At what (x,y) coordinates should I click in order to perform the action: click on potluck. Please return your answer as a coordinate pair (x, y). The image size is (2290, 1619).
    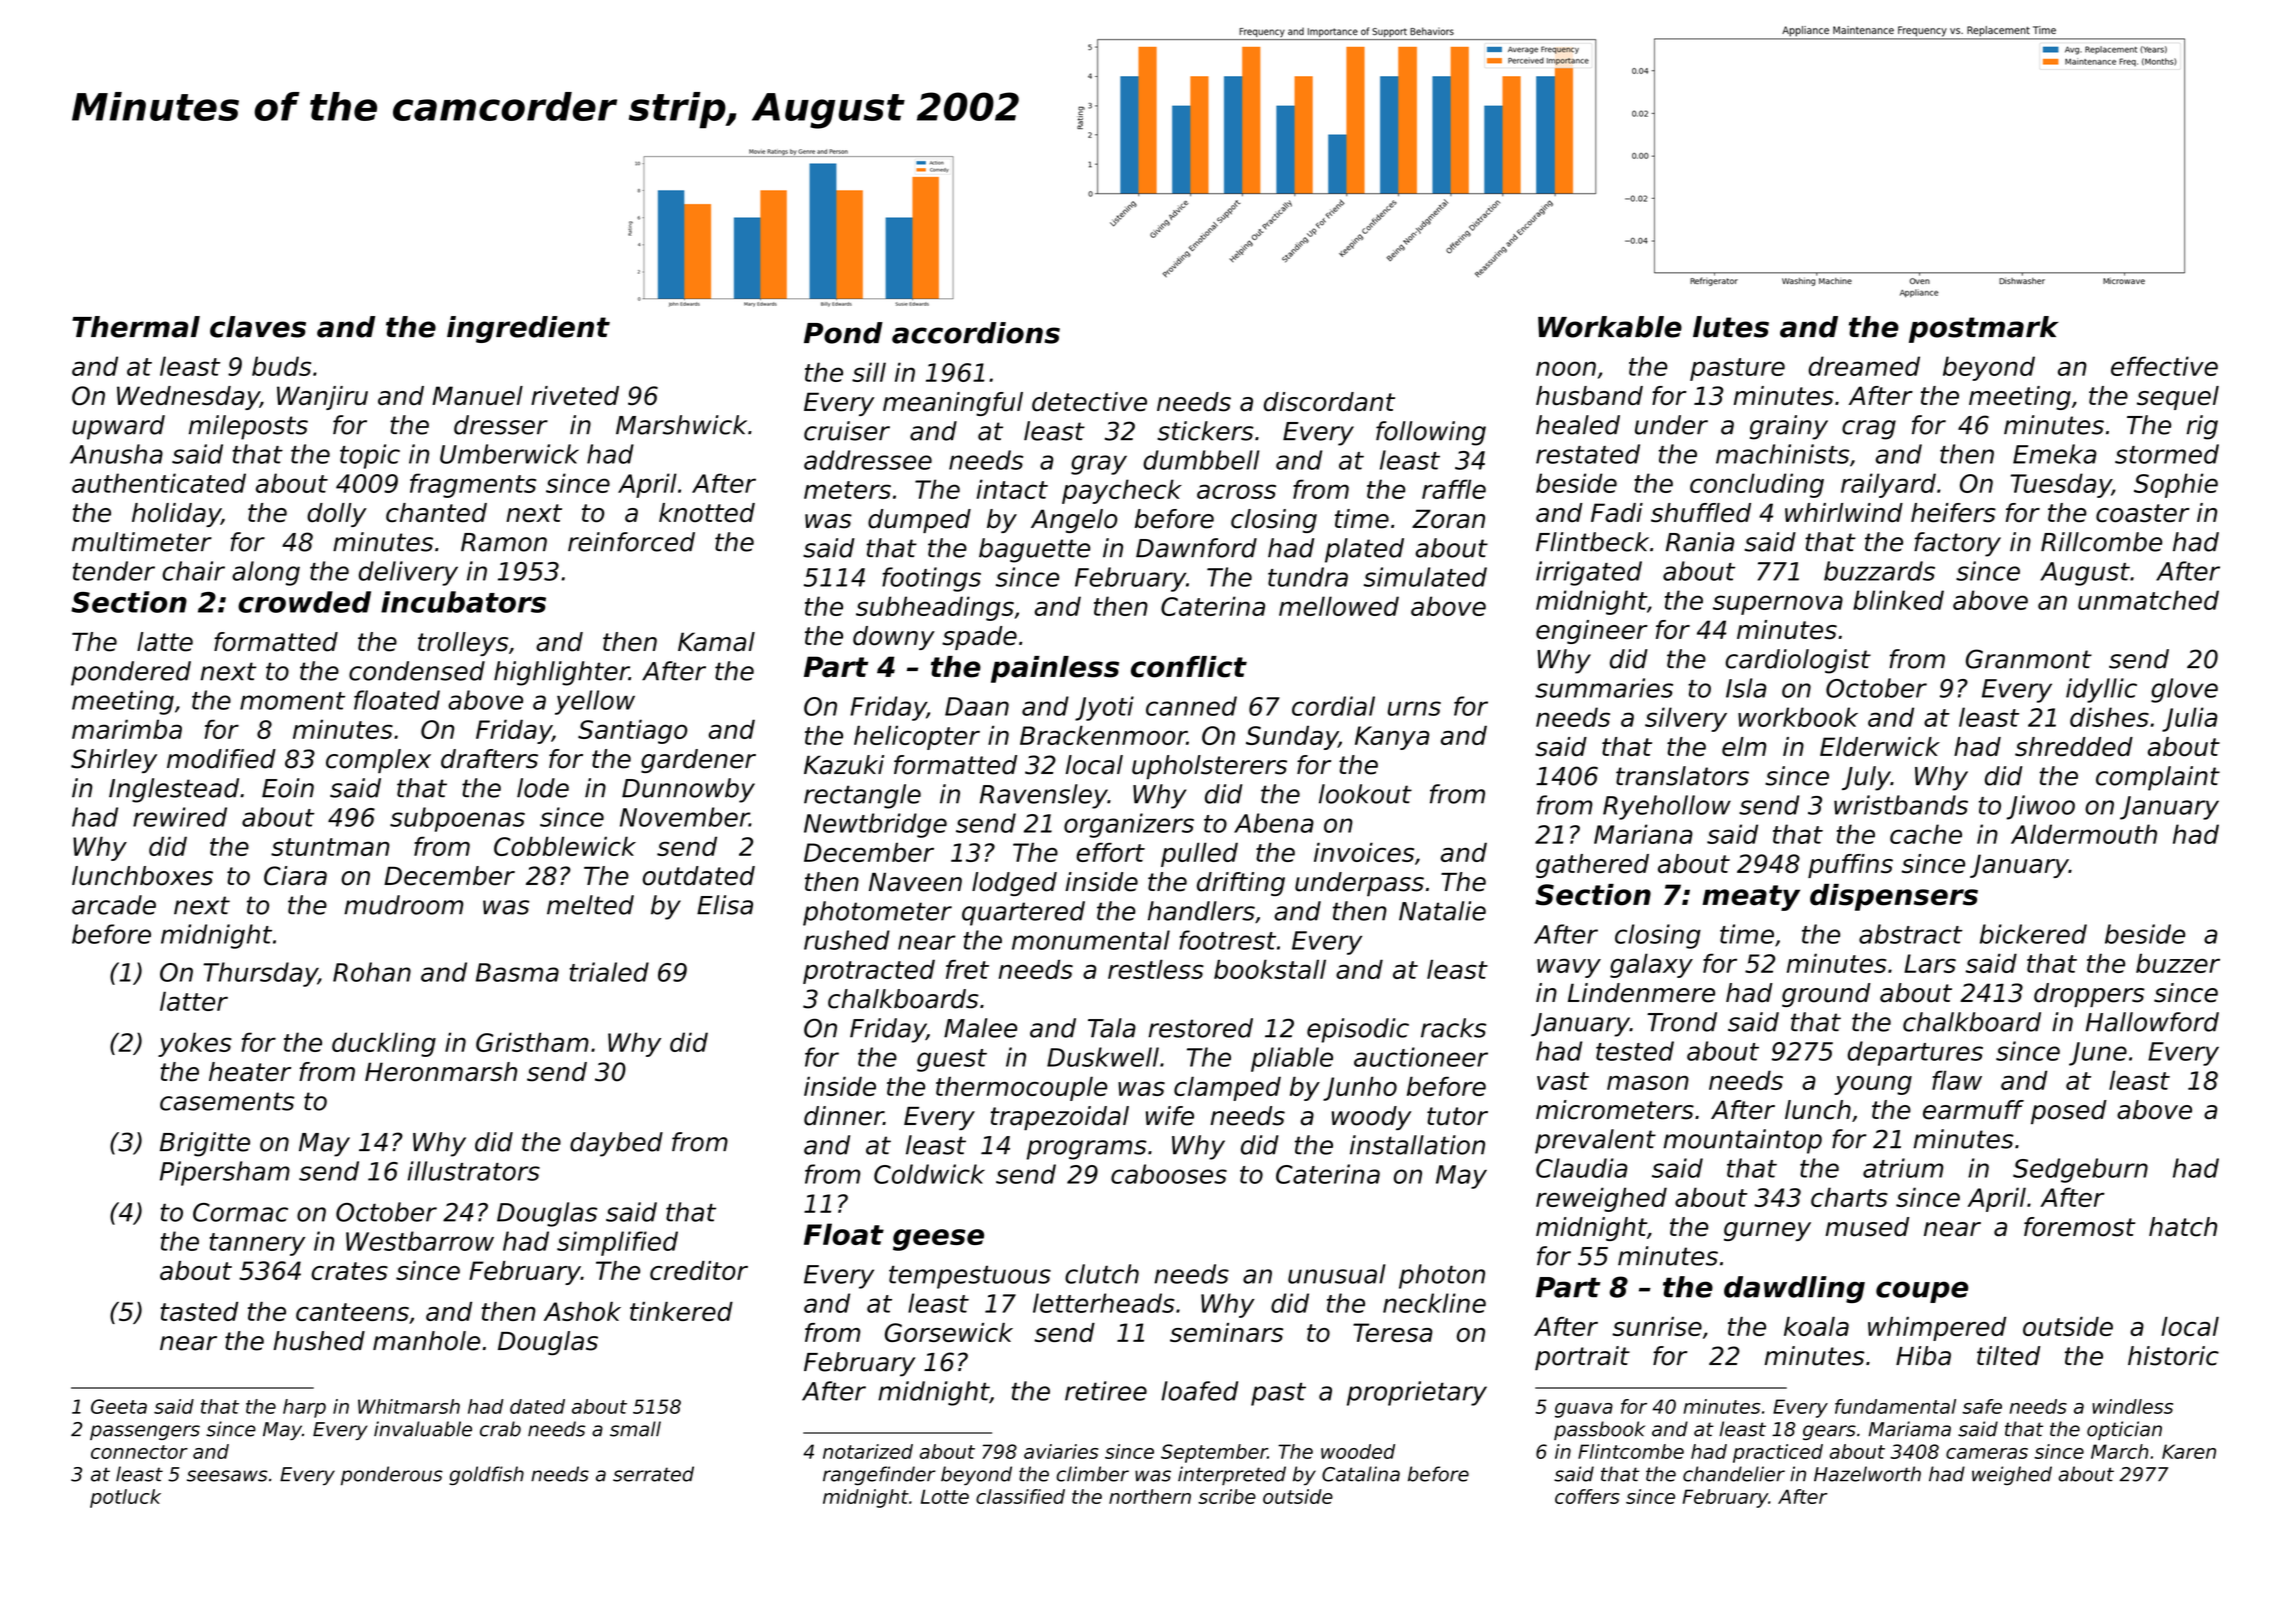
    Looking at the image, I should click on (125, 1498).
